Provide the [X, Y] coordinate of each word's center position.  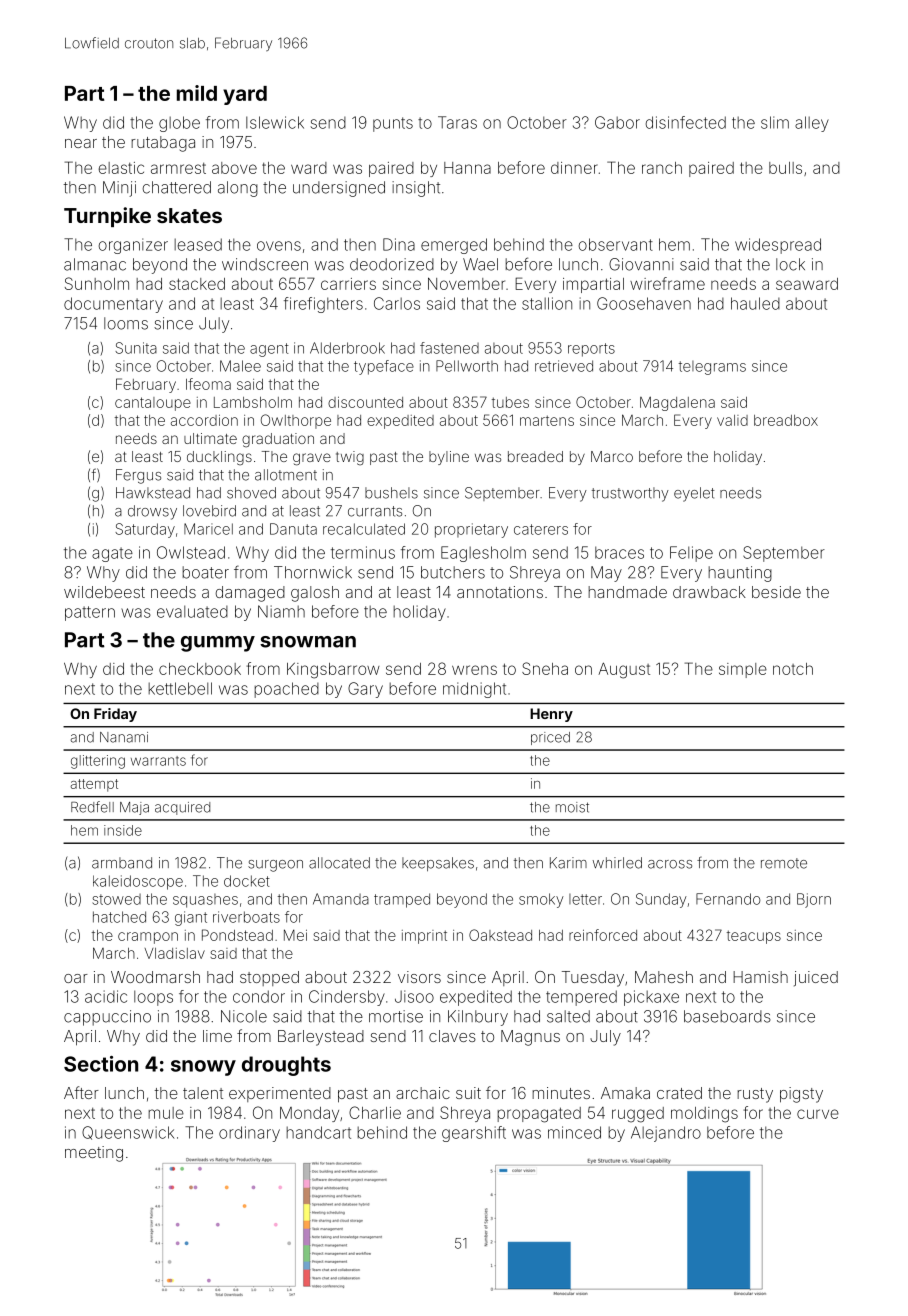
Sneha [545, 668]
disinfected [686, 122]
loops [153, 998]
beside [776, 592]
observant [616, 244]
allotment [286, 475]
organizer [133, 246]
